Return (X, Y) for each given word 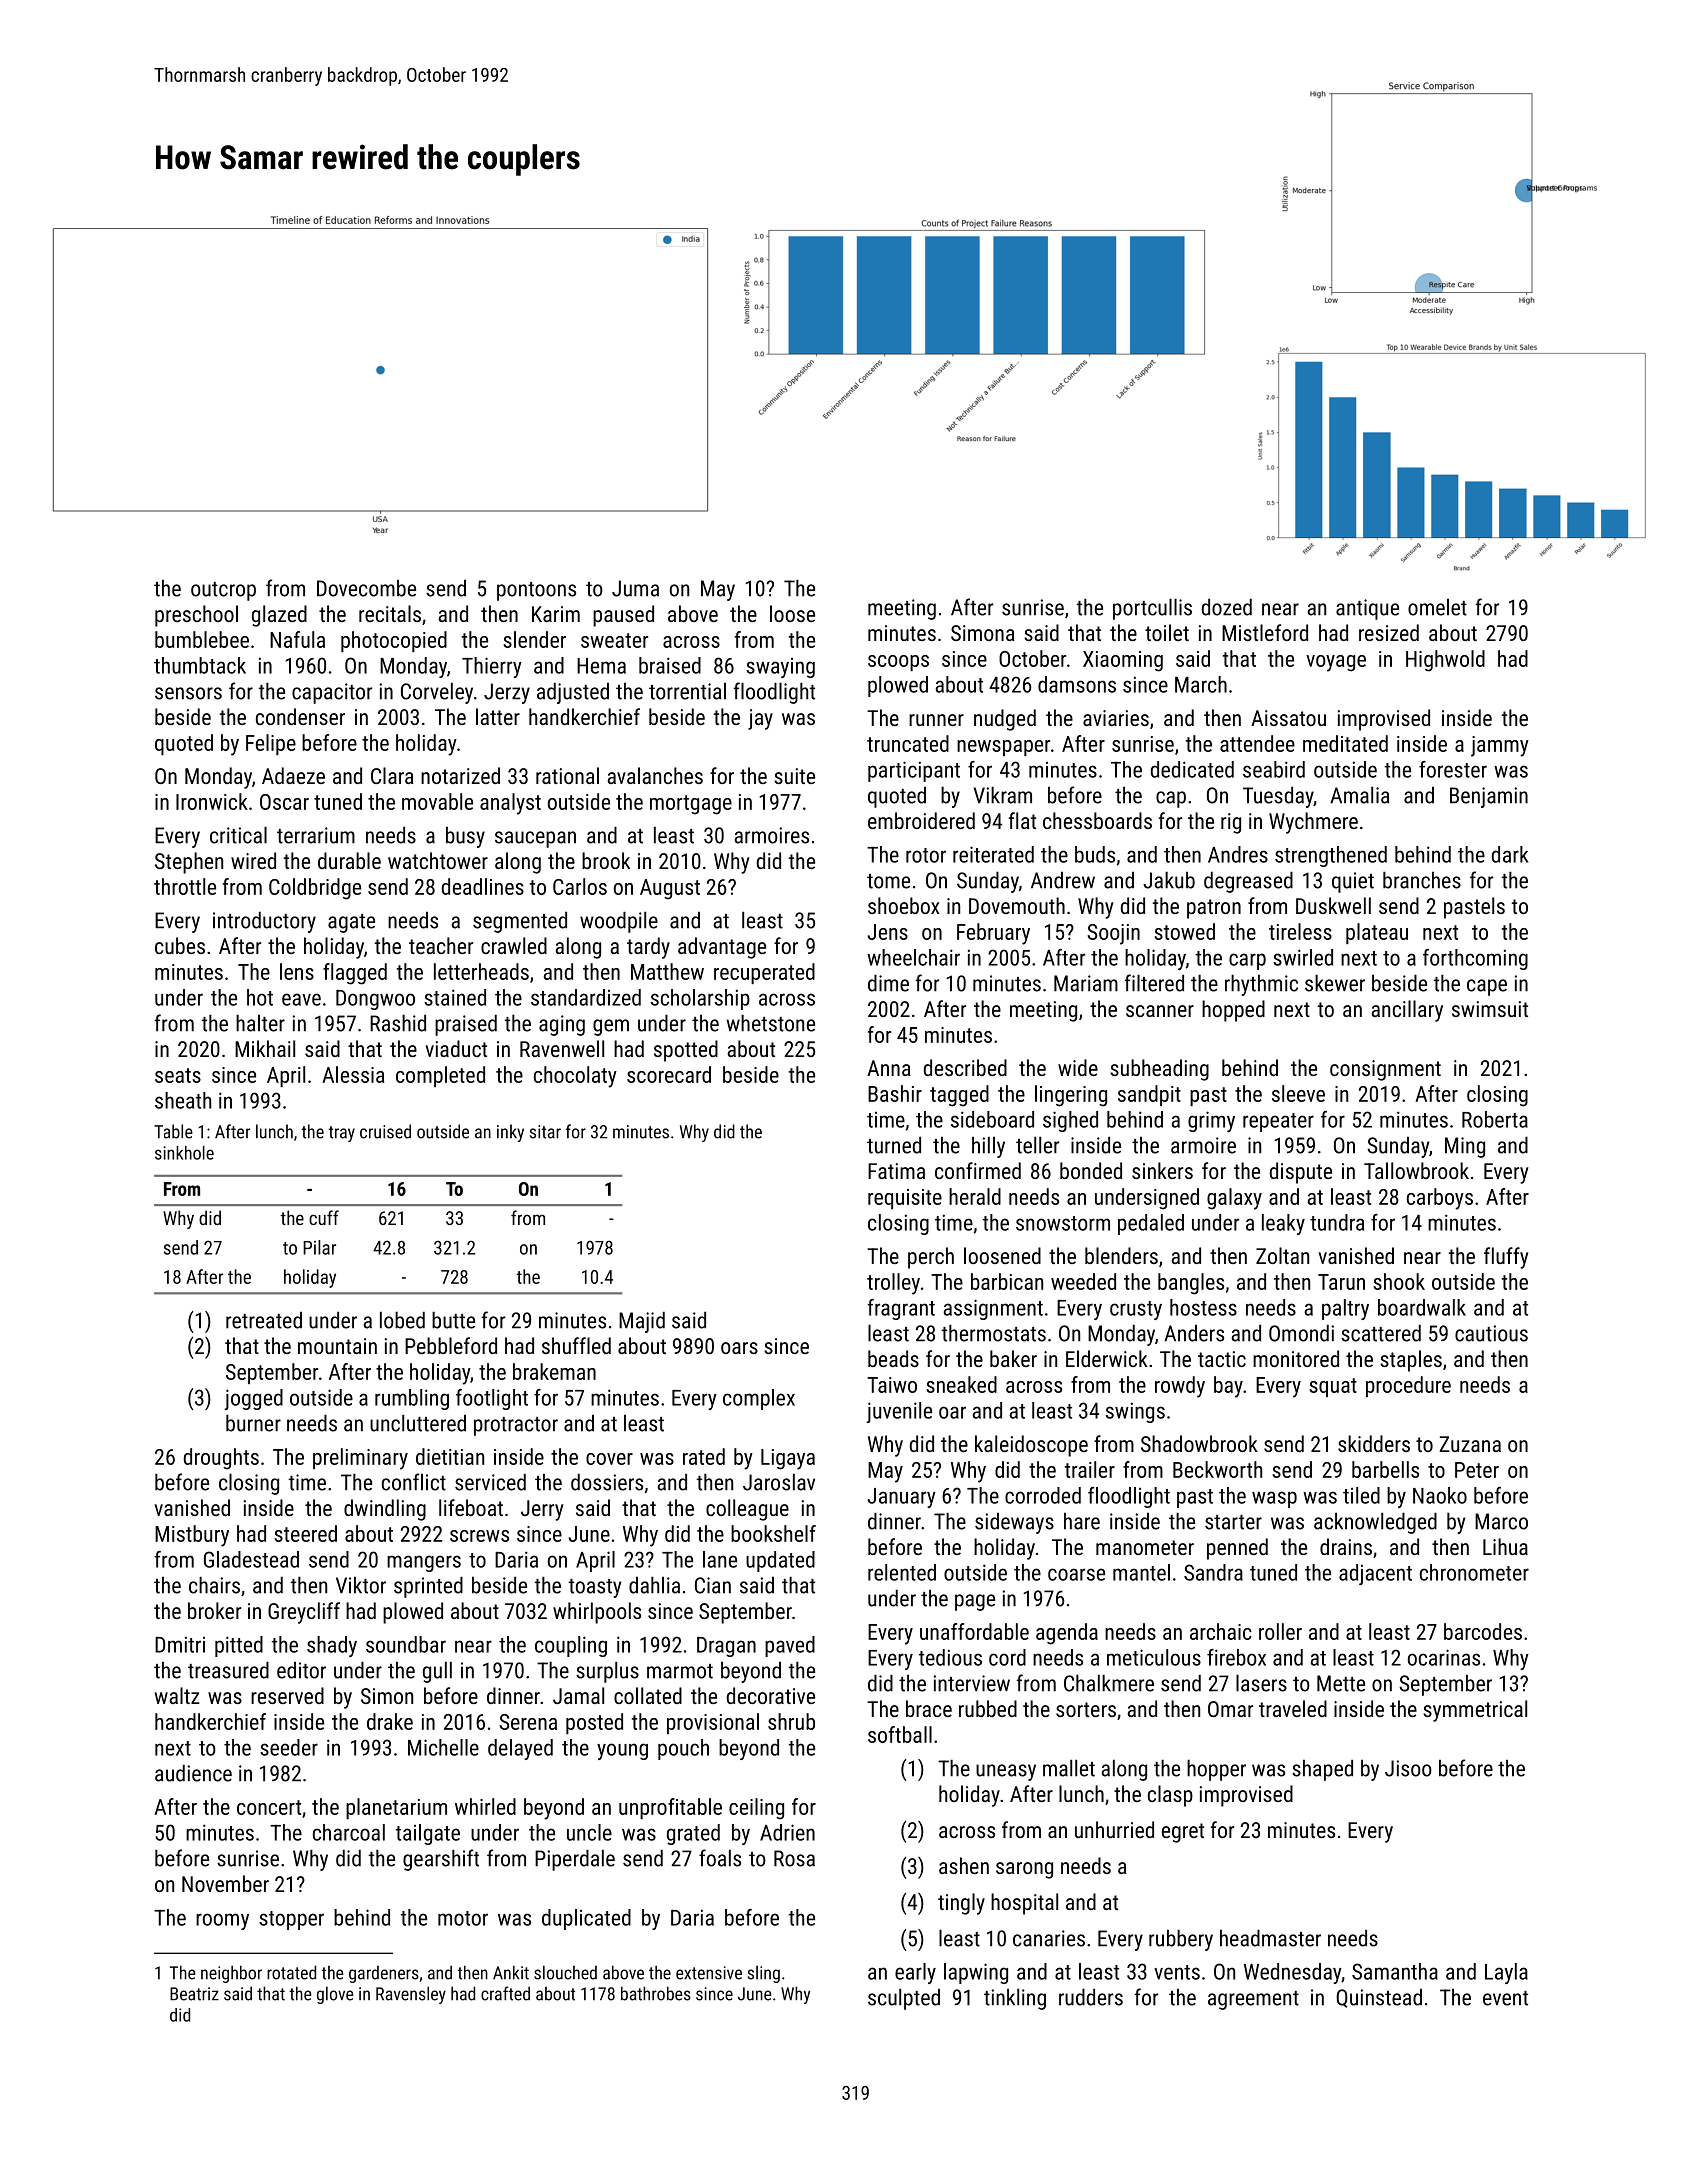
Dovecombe (366, 588)
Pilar (319, 1247)
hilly (988, 1147)
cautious (1491, 1333)
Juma (635, 588)
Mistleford (1265, 632)
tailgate (427, 1834)
